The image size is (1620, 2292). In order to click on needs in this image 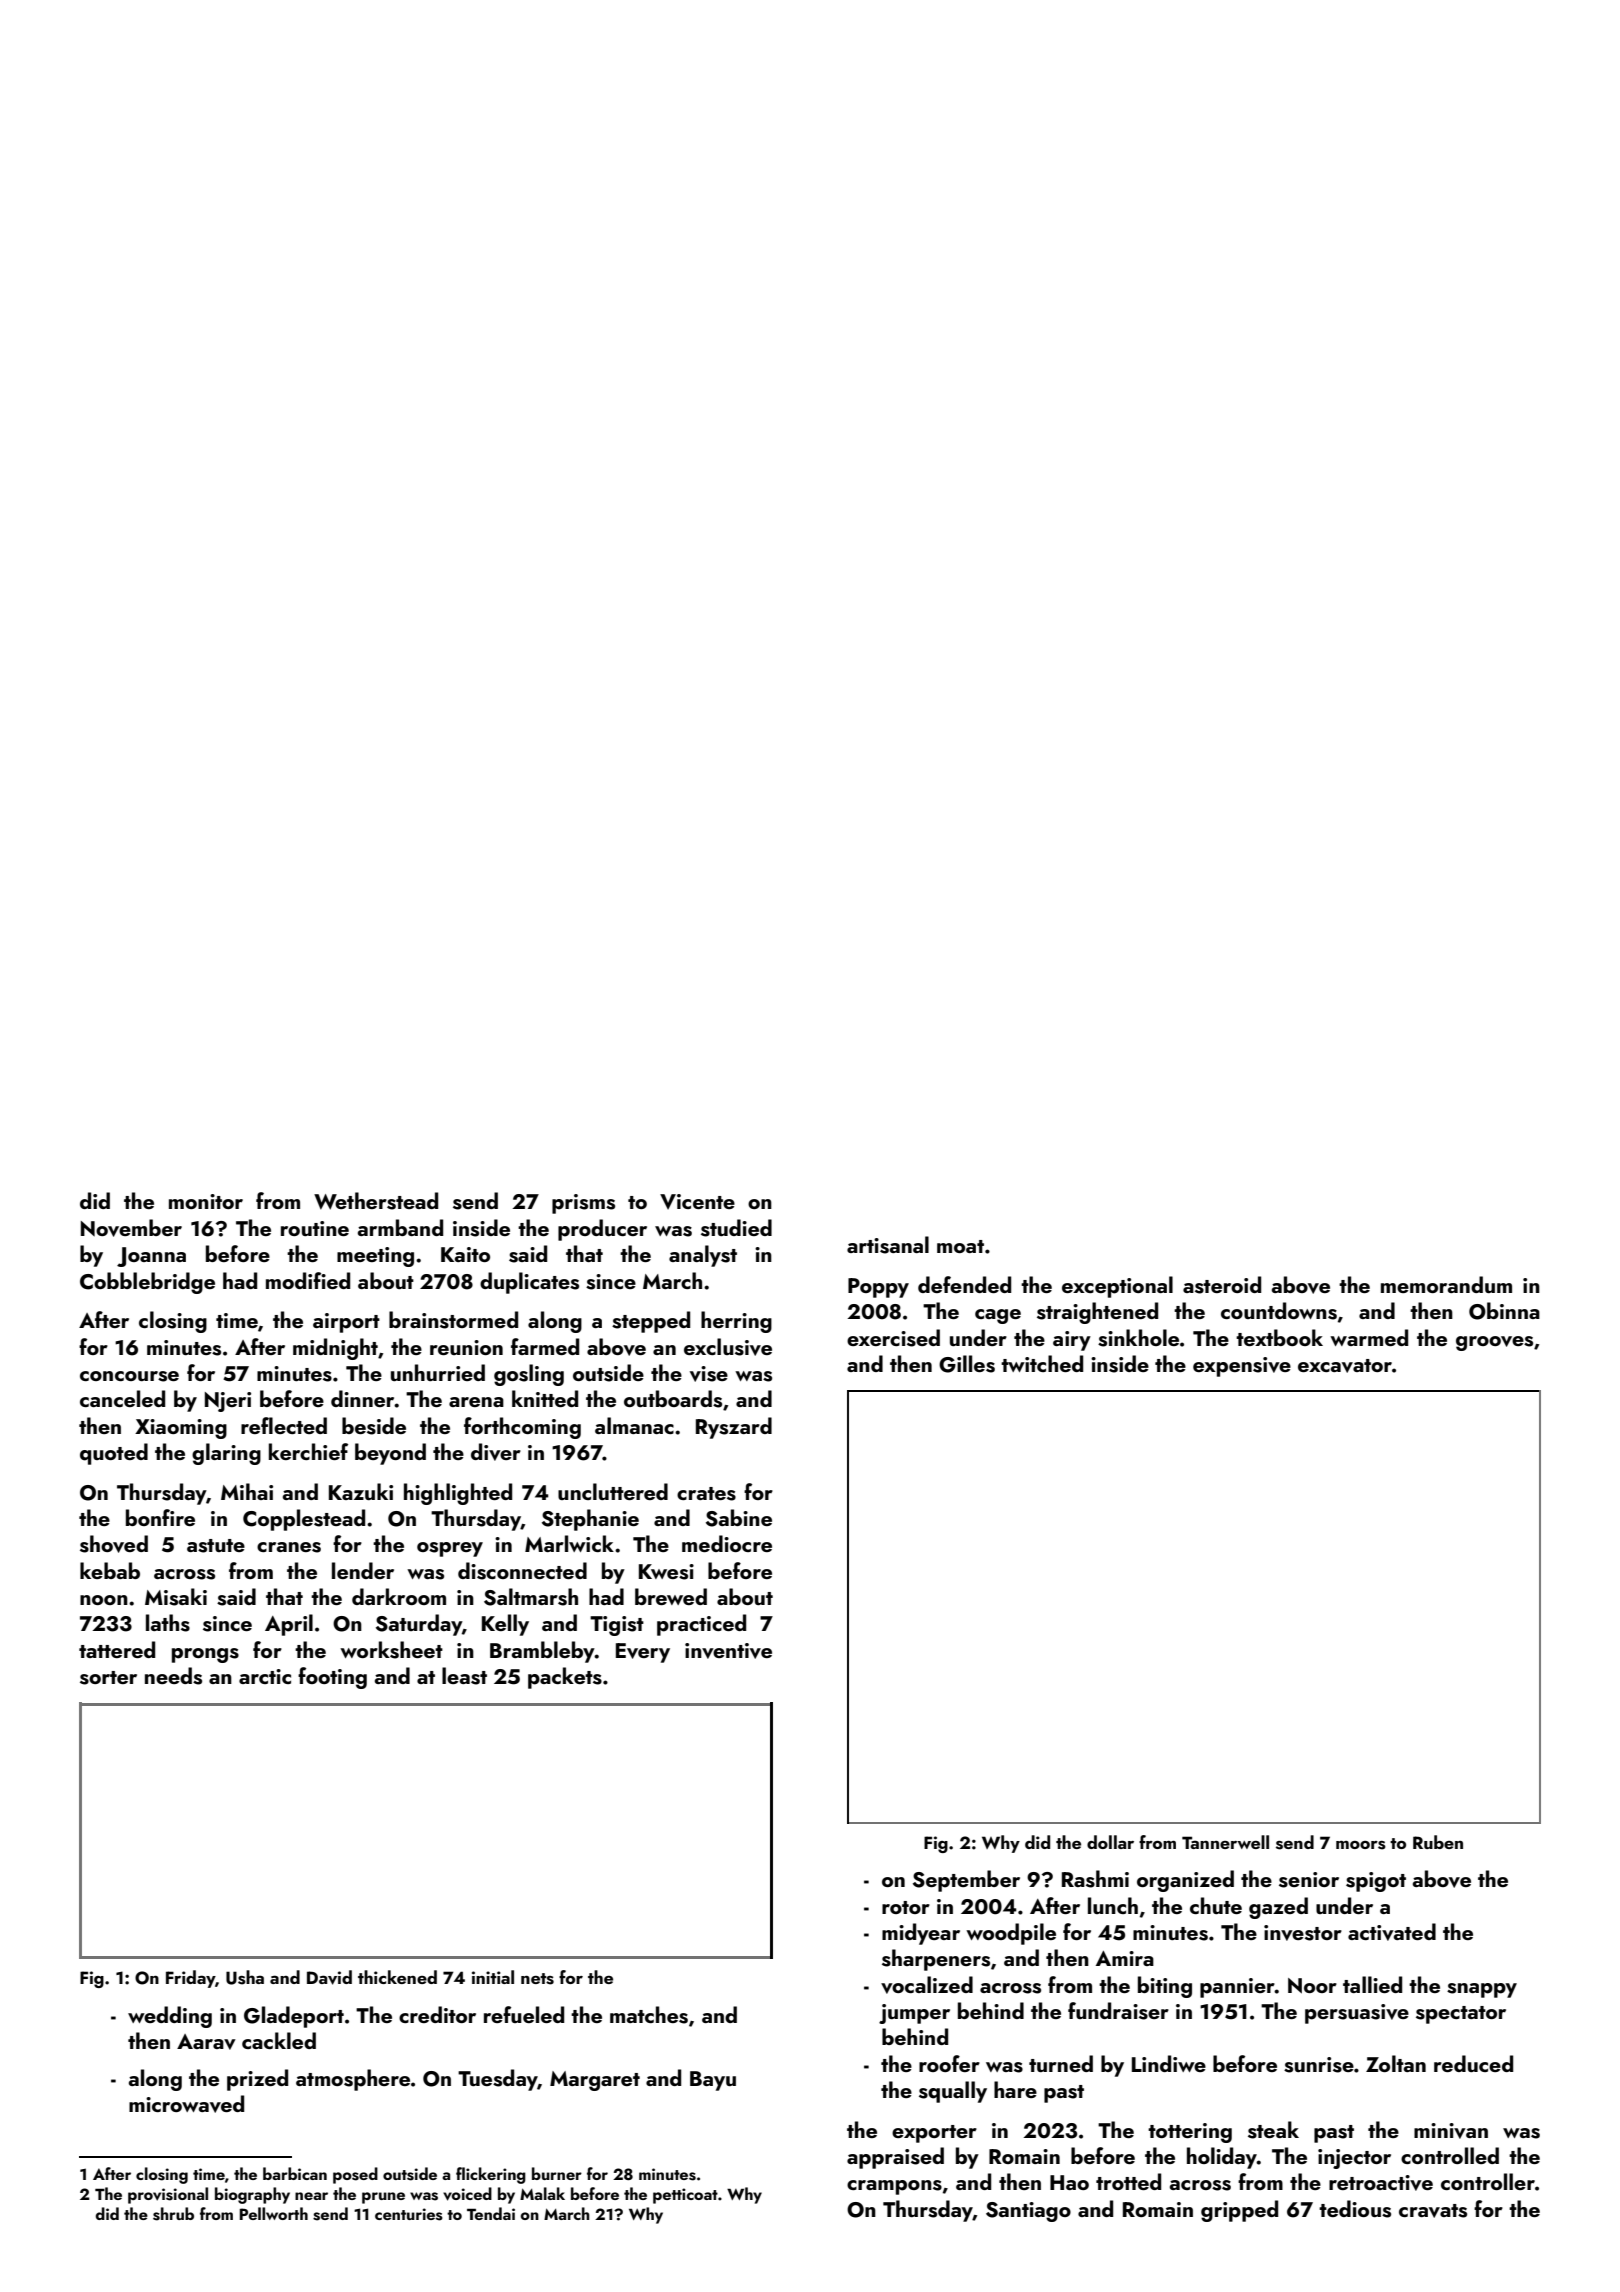, I will do `click(173, 1676)`.
